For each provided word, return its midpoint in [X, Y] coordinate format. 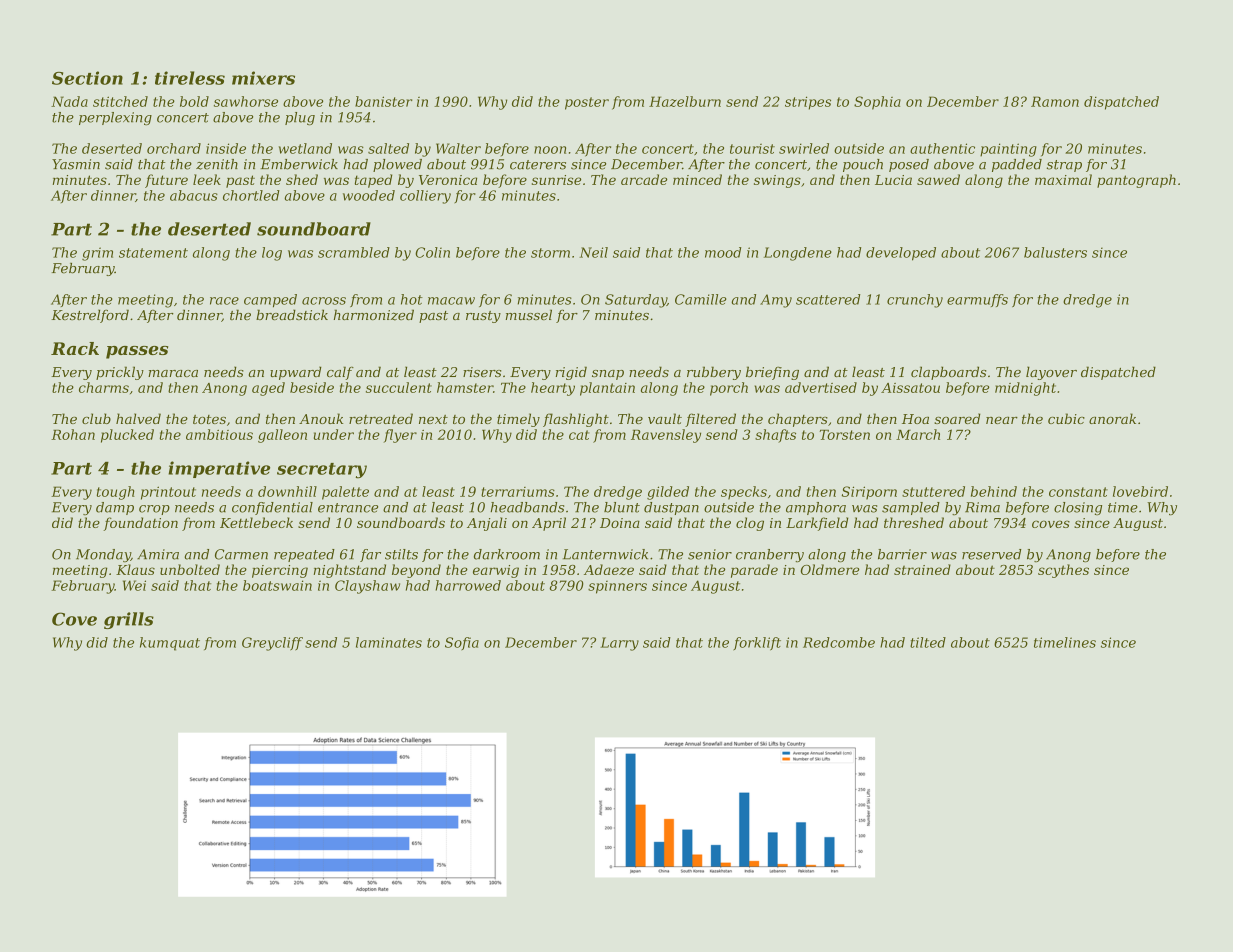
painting [1008, 150]
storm [550, 253]
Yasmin [76, 164]
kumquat [170, 644]
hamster [465, 387]
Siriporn [869, 493]
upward [296, 373]
